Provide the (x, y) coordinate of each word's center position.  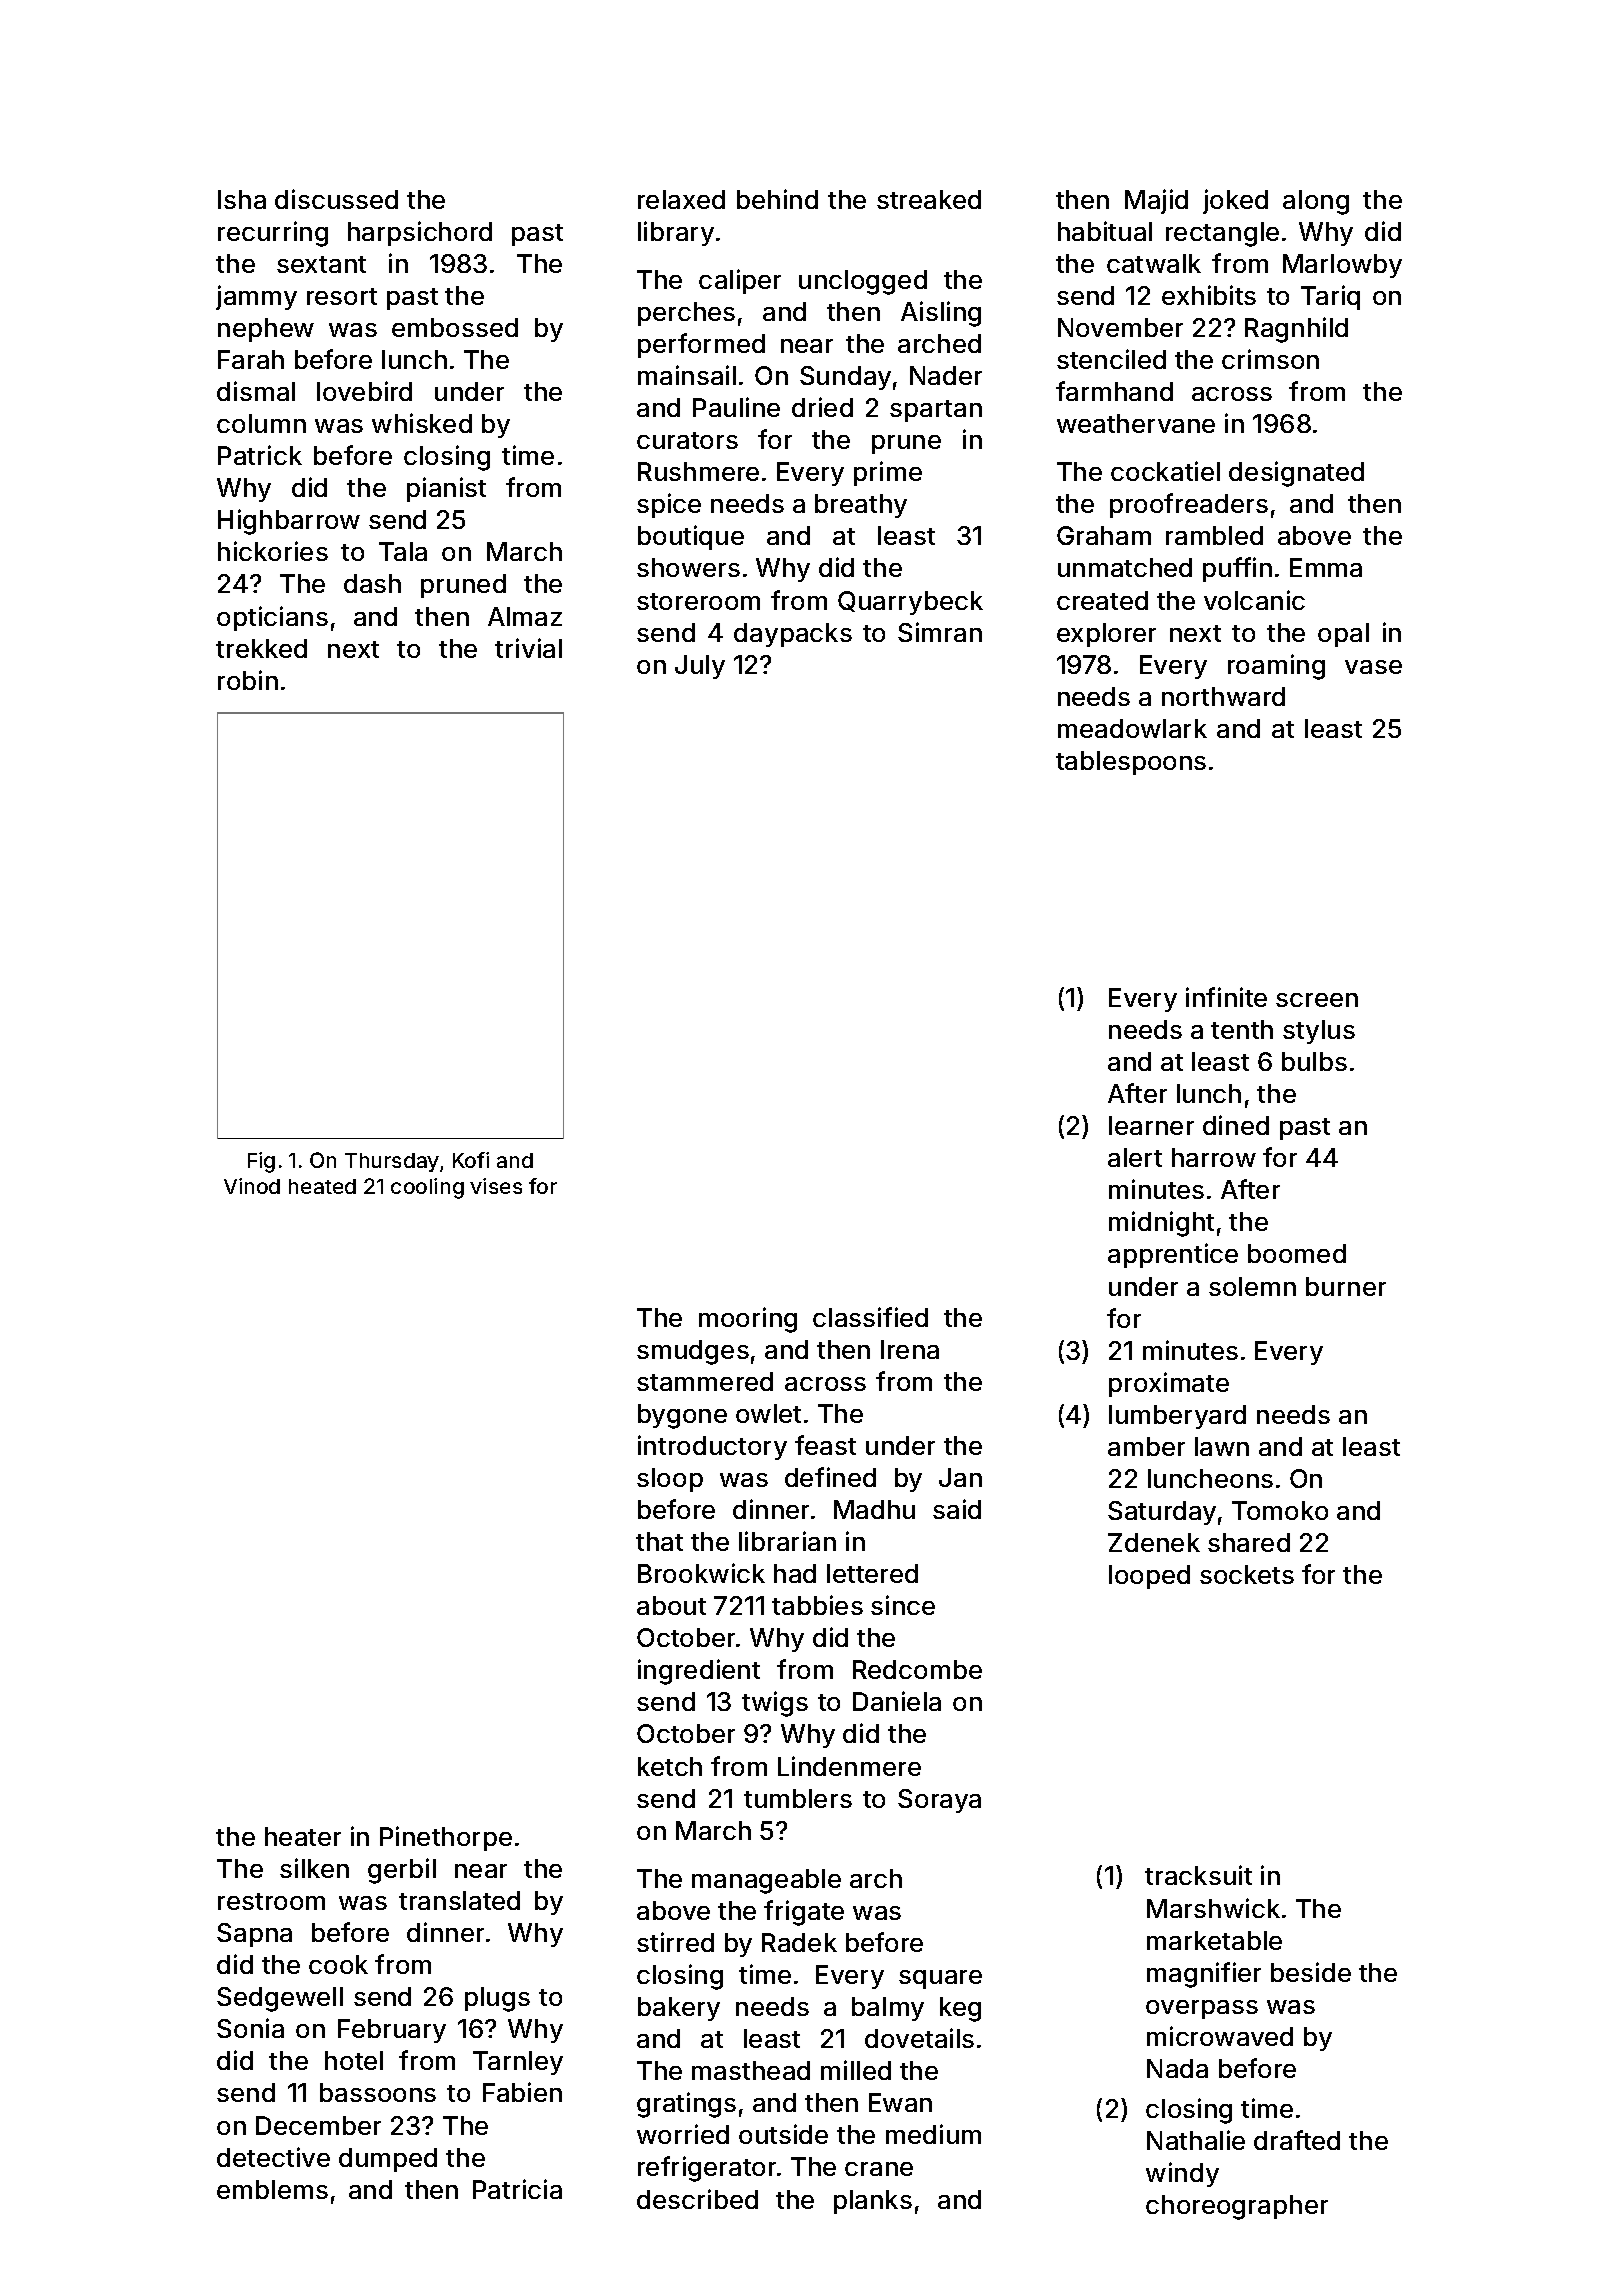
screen (1317, 1000)
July (700, 667)
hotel (354, 2060)
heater (303, 1836)
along (1316, 202)
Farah (251, 359)
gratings (686, 2105)
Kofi (471, 1160)
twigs (775, 1704)
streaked (929, 199)
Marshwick (1213, 1908)
